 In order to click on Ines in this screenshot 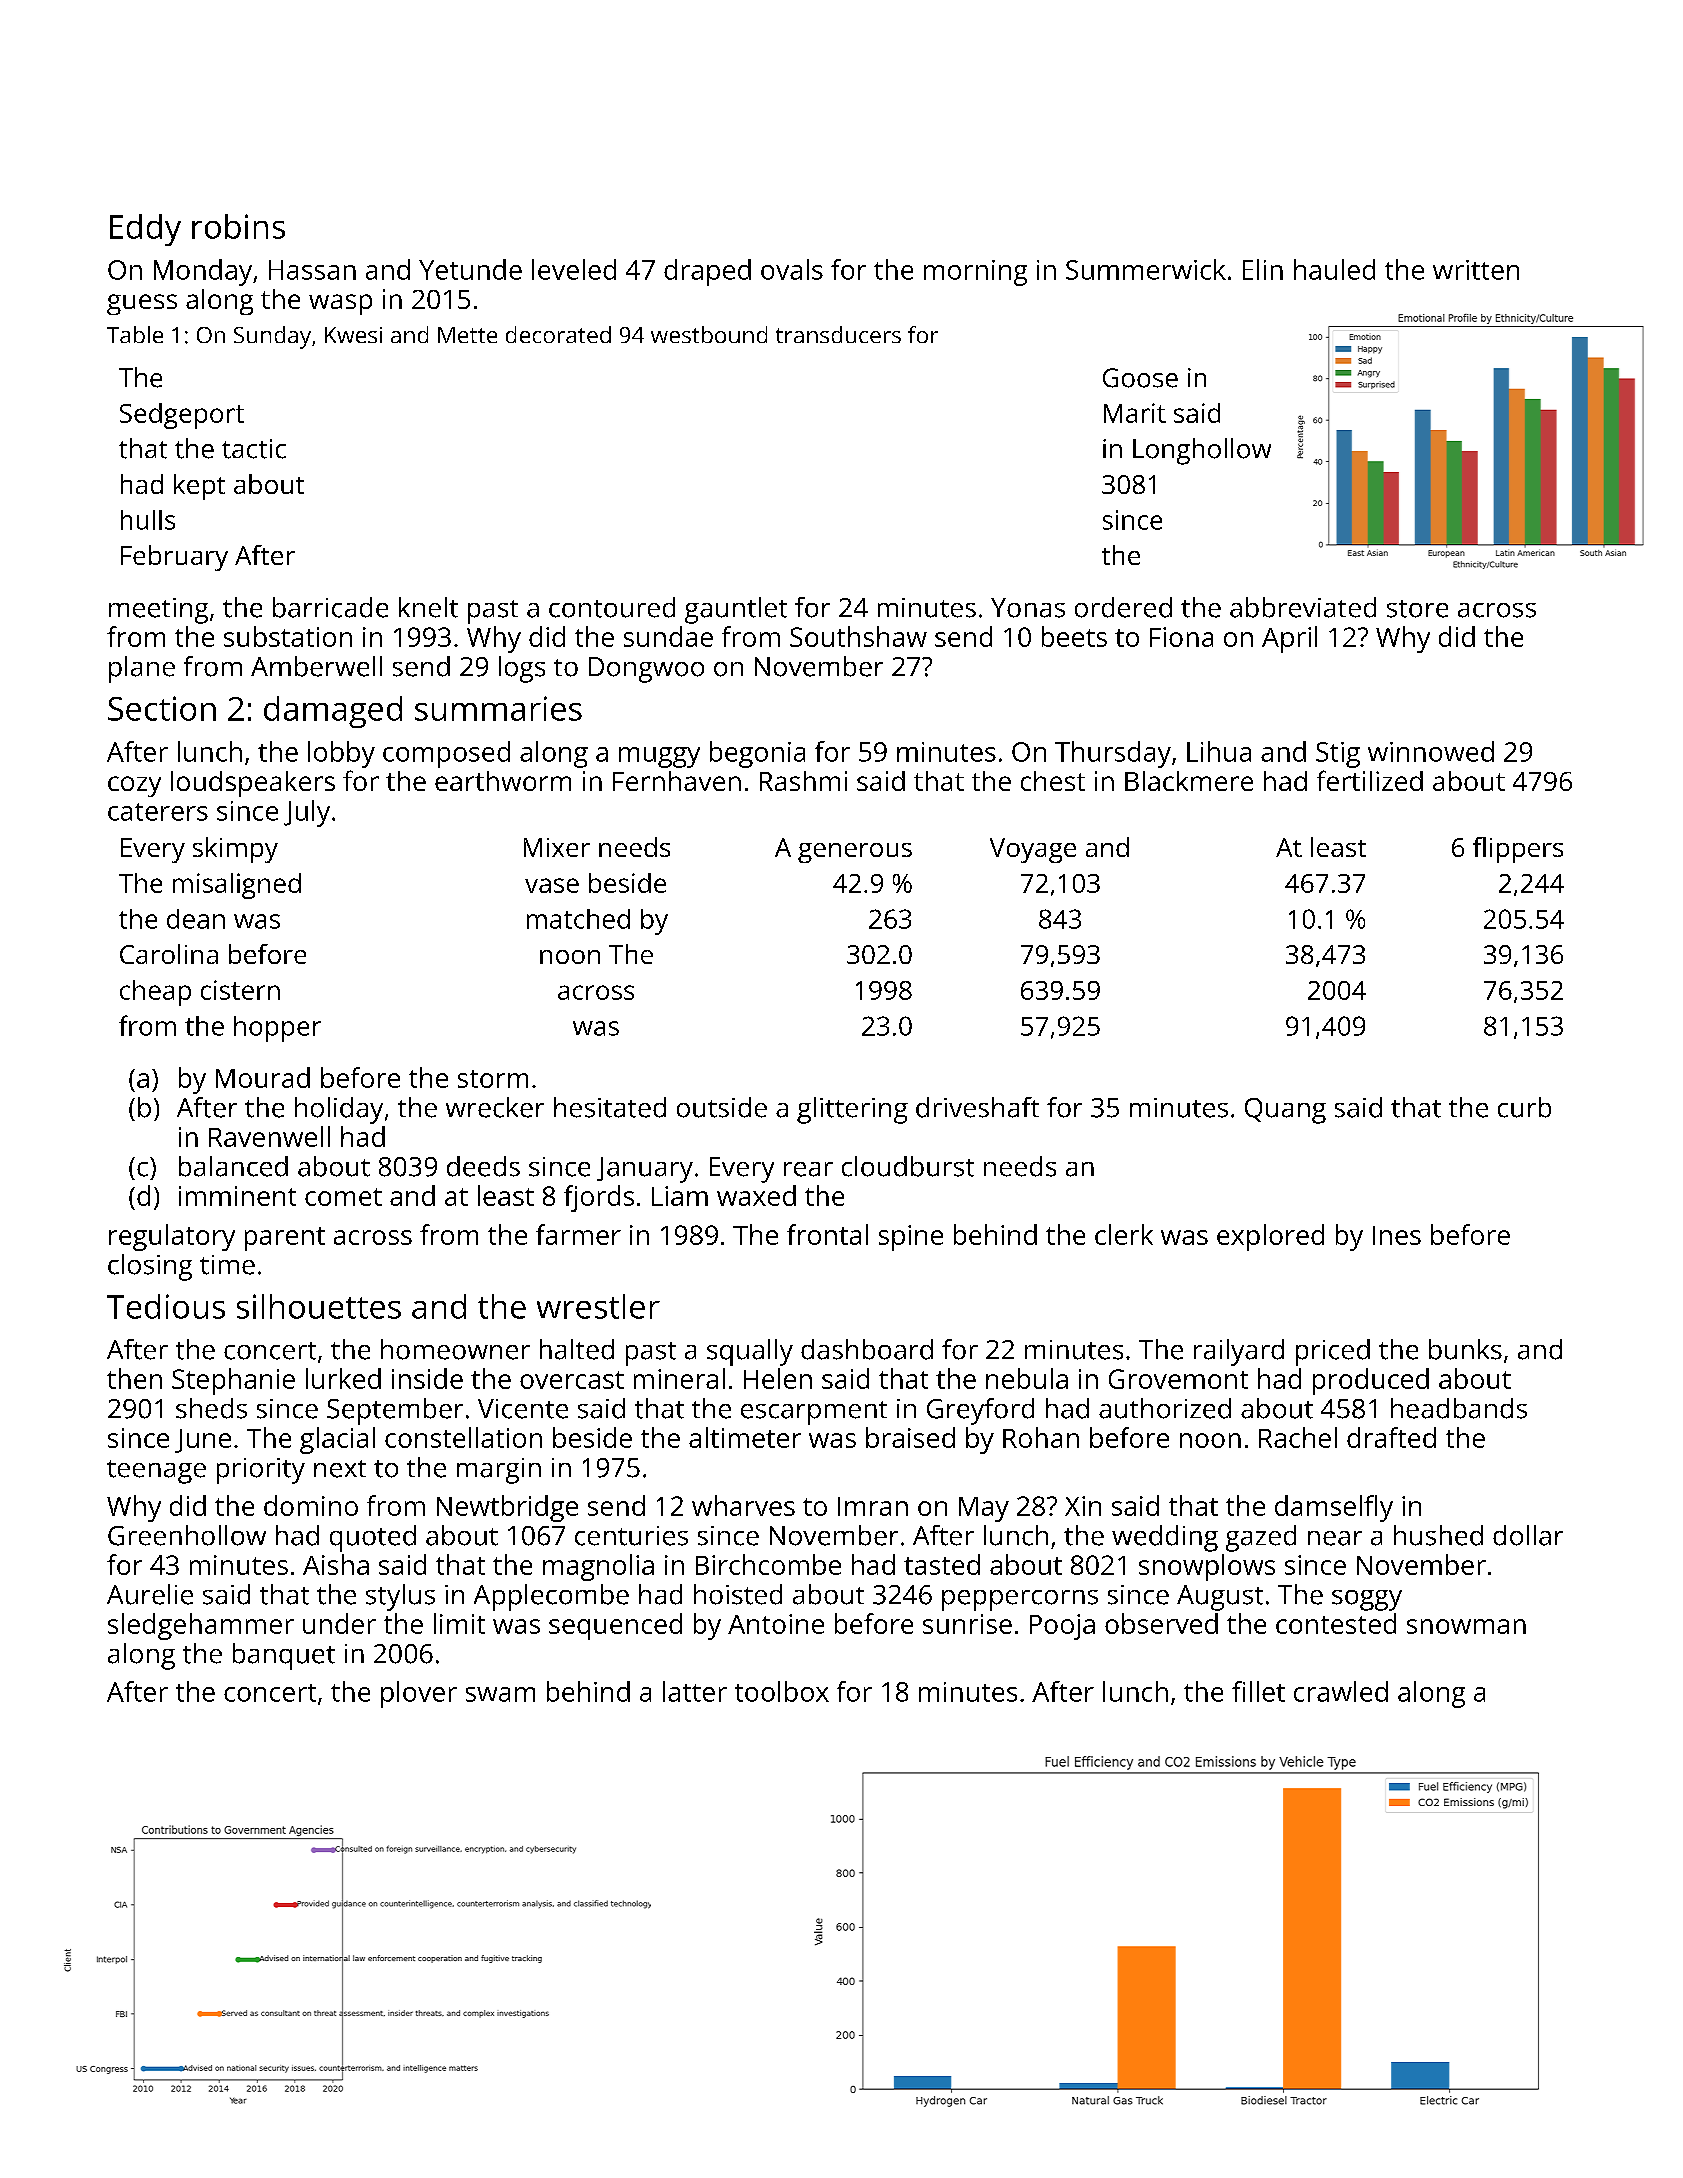, I will do `click(1397, 1235)`.
